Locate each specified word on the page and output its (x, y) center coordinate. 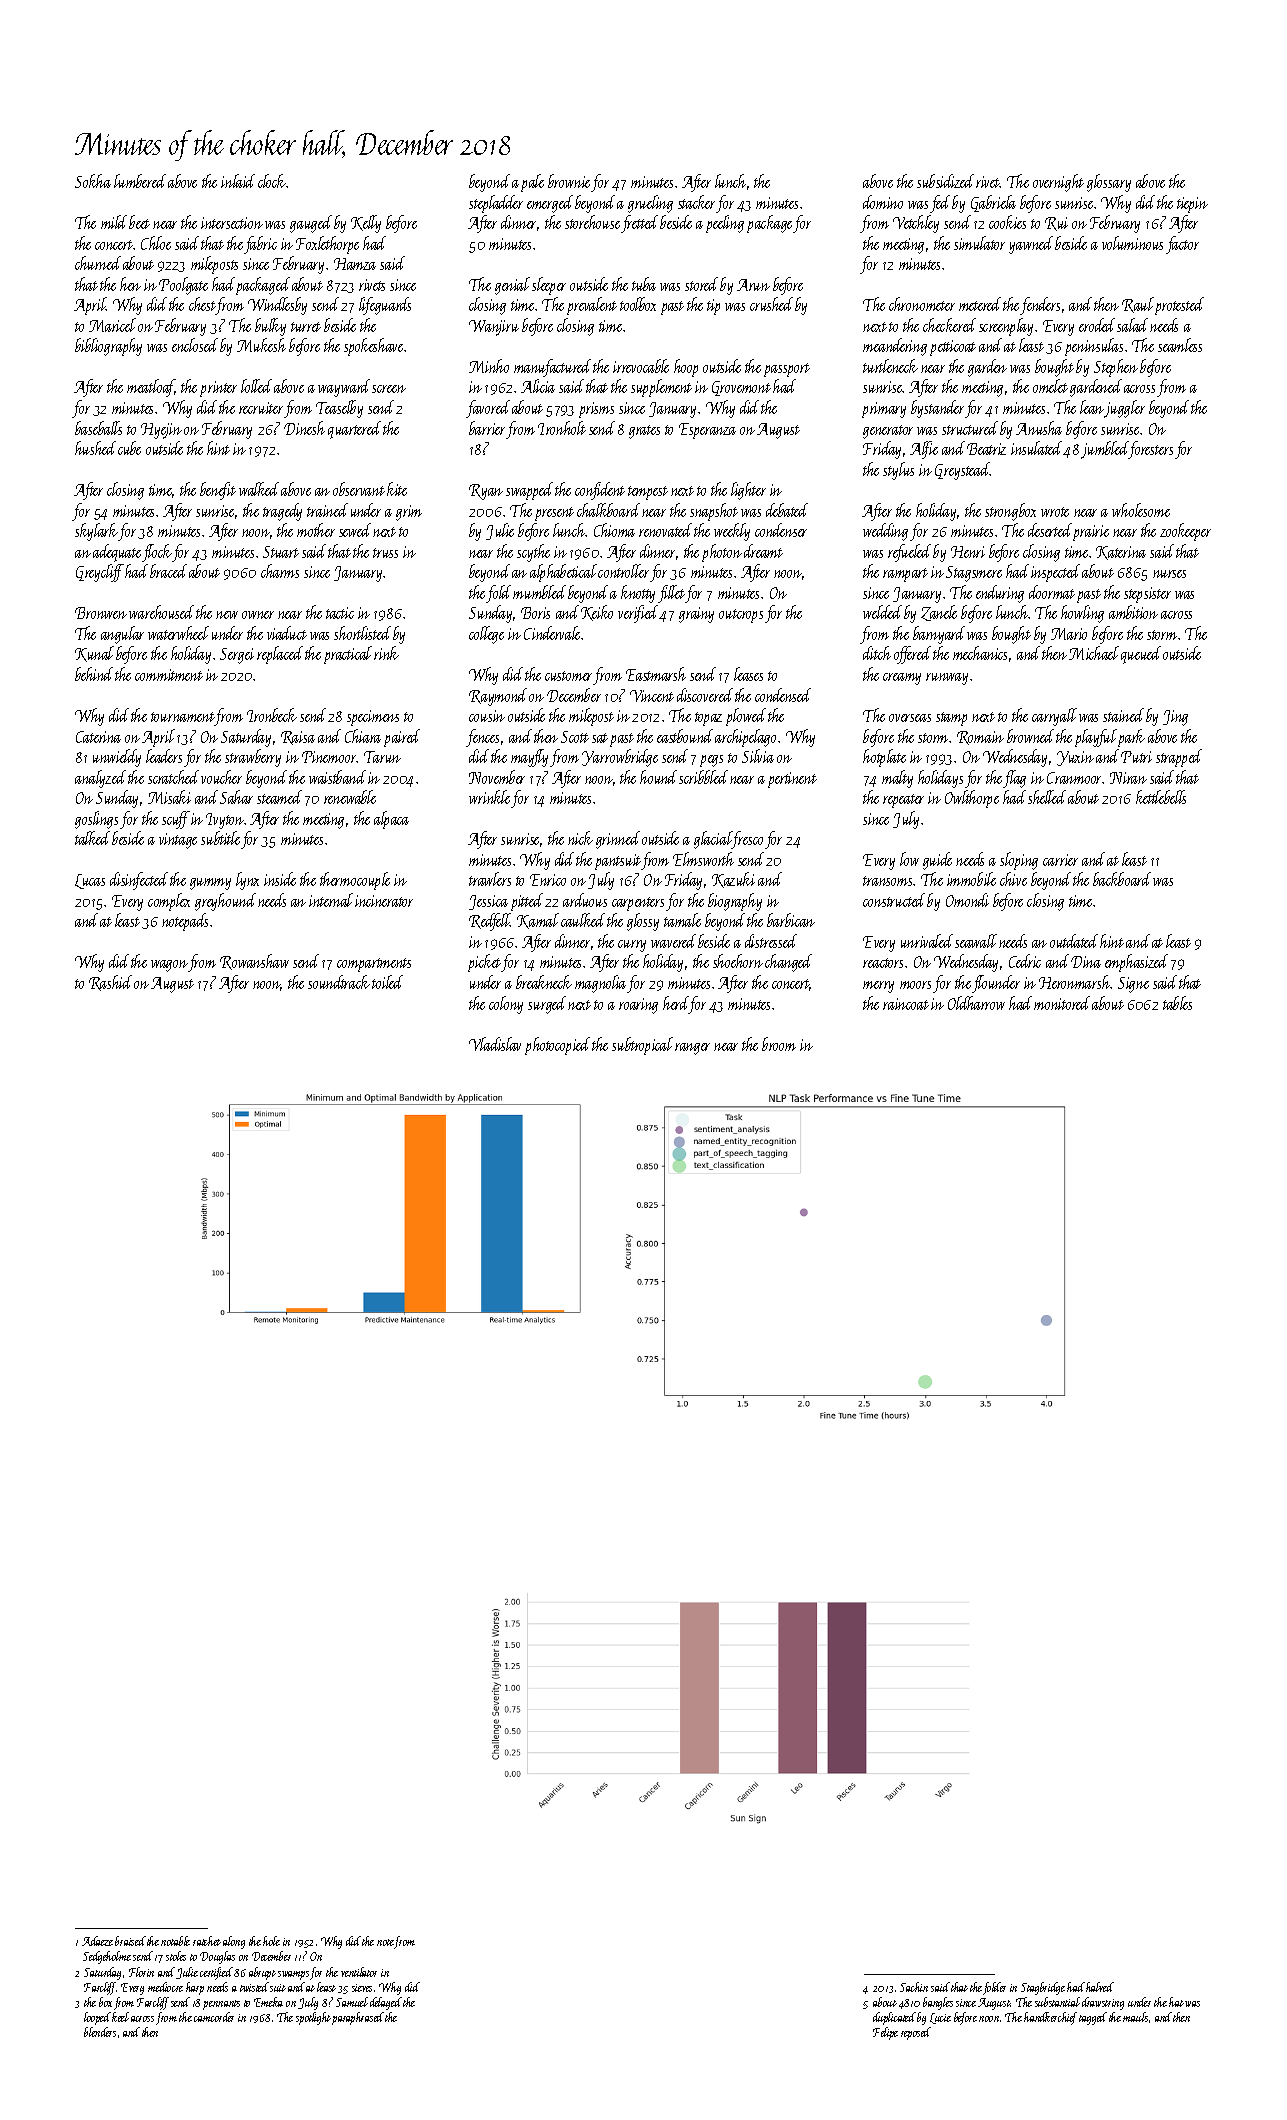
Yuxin (1075, 758)
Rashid (110, 983)
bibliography (108, 347)
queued (1141, 655)
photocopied (557, 1046)
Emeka (268, 2002)
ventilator (359, 1972)
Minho (489, 366)
